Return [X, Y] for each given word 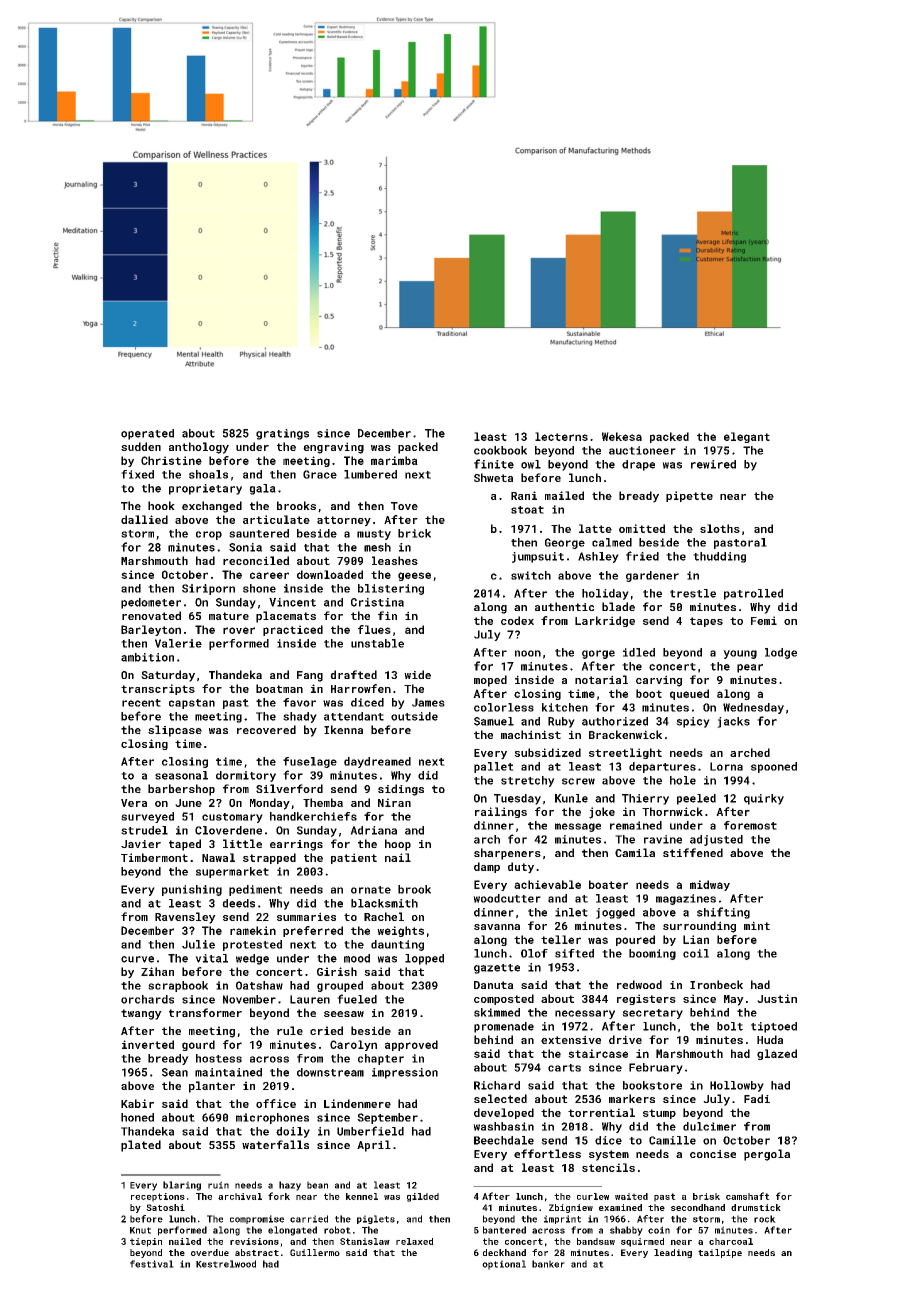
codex [517, 620]
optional [504, 1265]
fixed [137, 474]
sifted [574, 953]
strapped [269, 858]
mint [757, 925]
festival [152, 1264]
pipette [689, 496]
